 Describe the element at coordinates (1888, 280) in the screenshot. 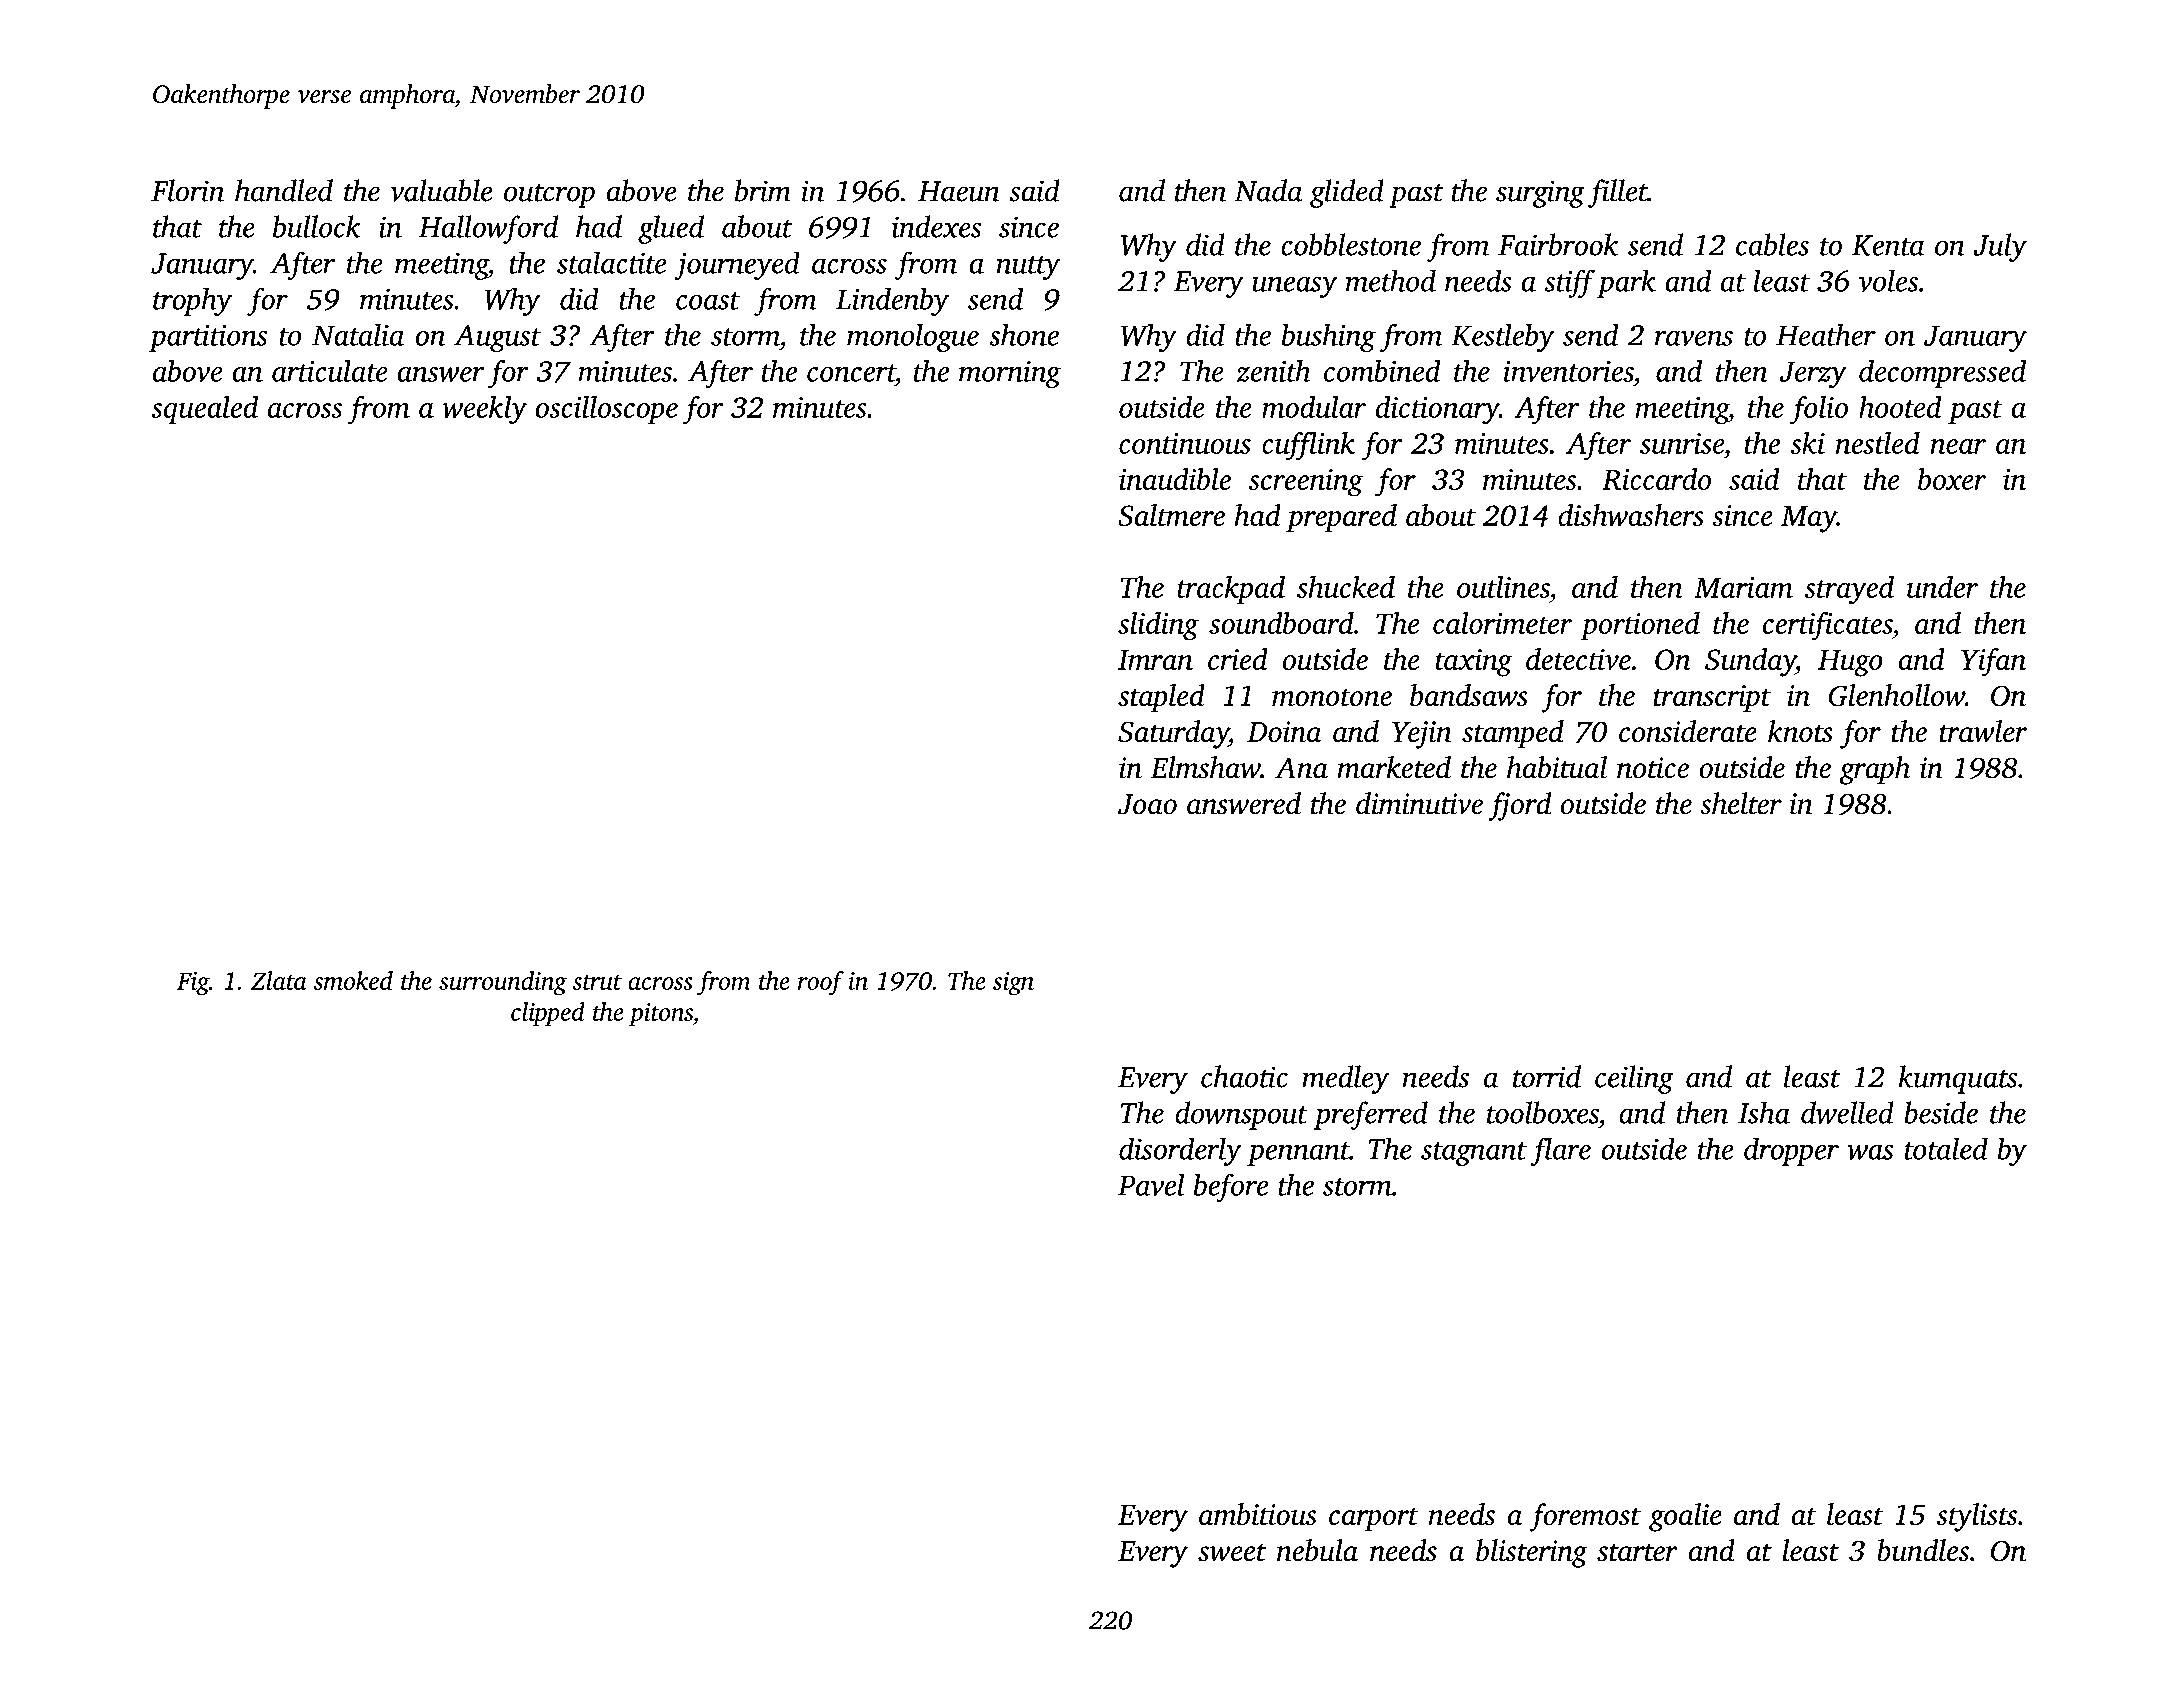

I see `voles` at that location.
